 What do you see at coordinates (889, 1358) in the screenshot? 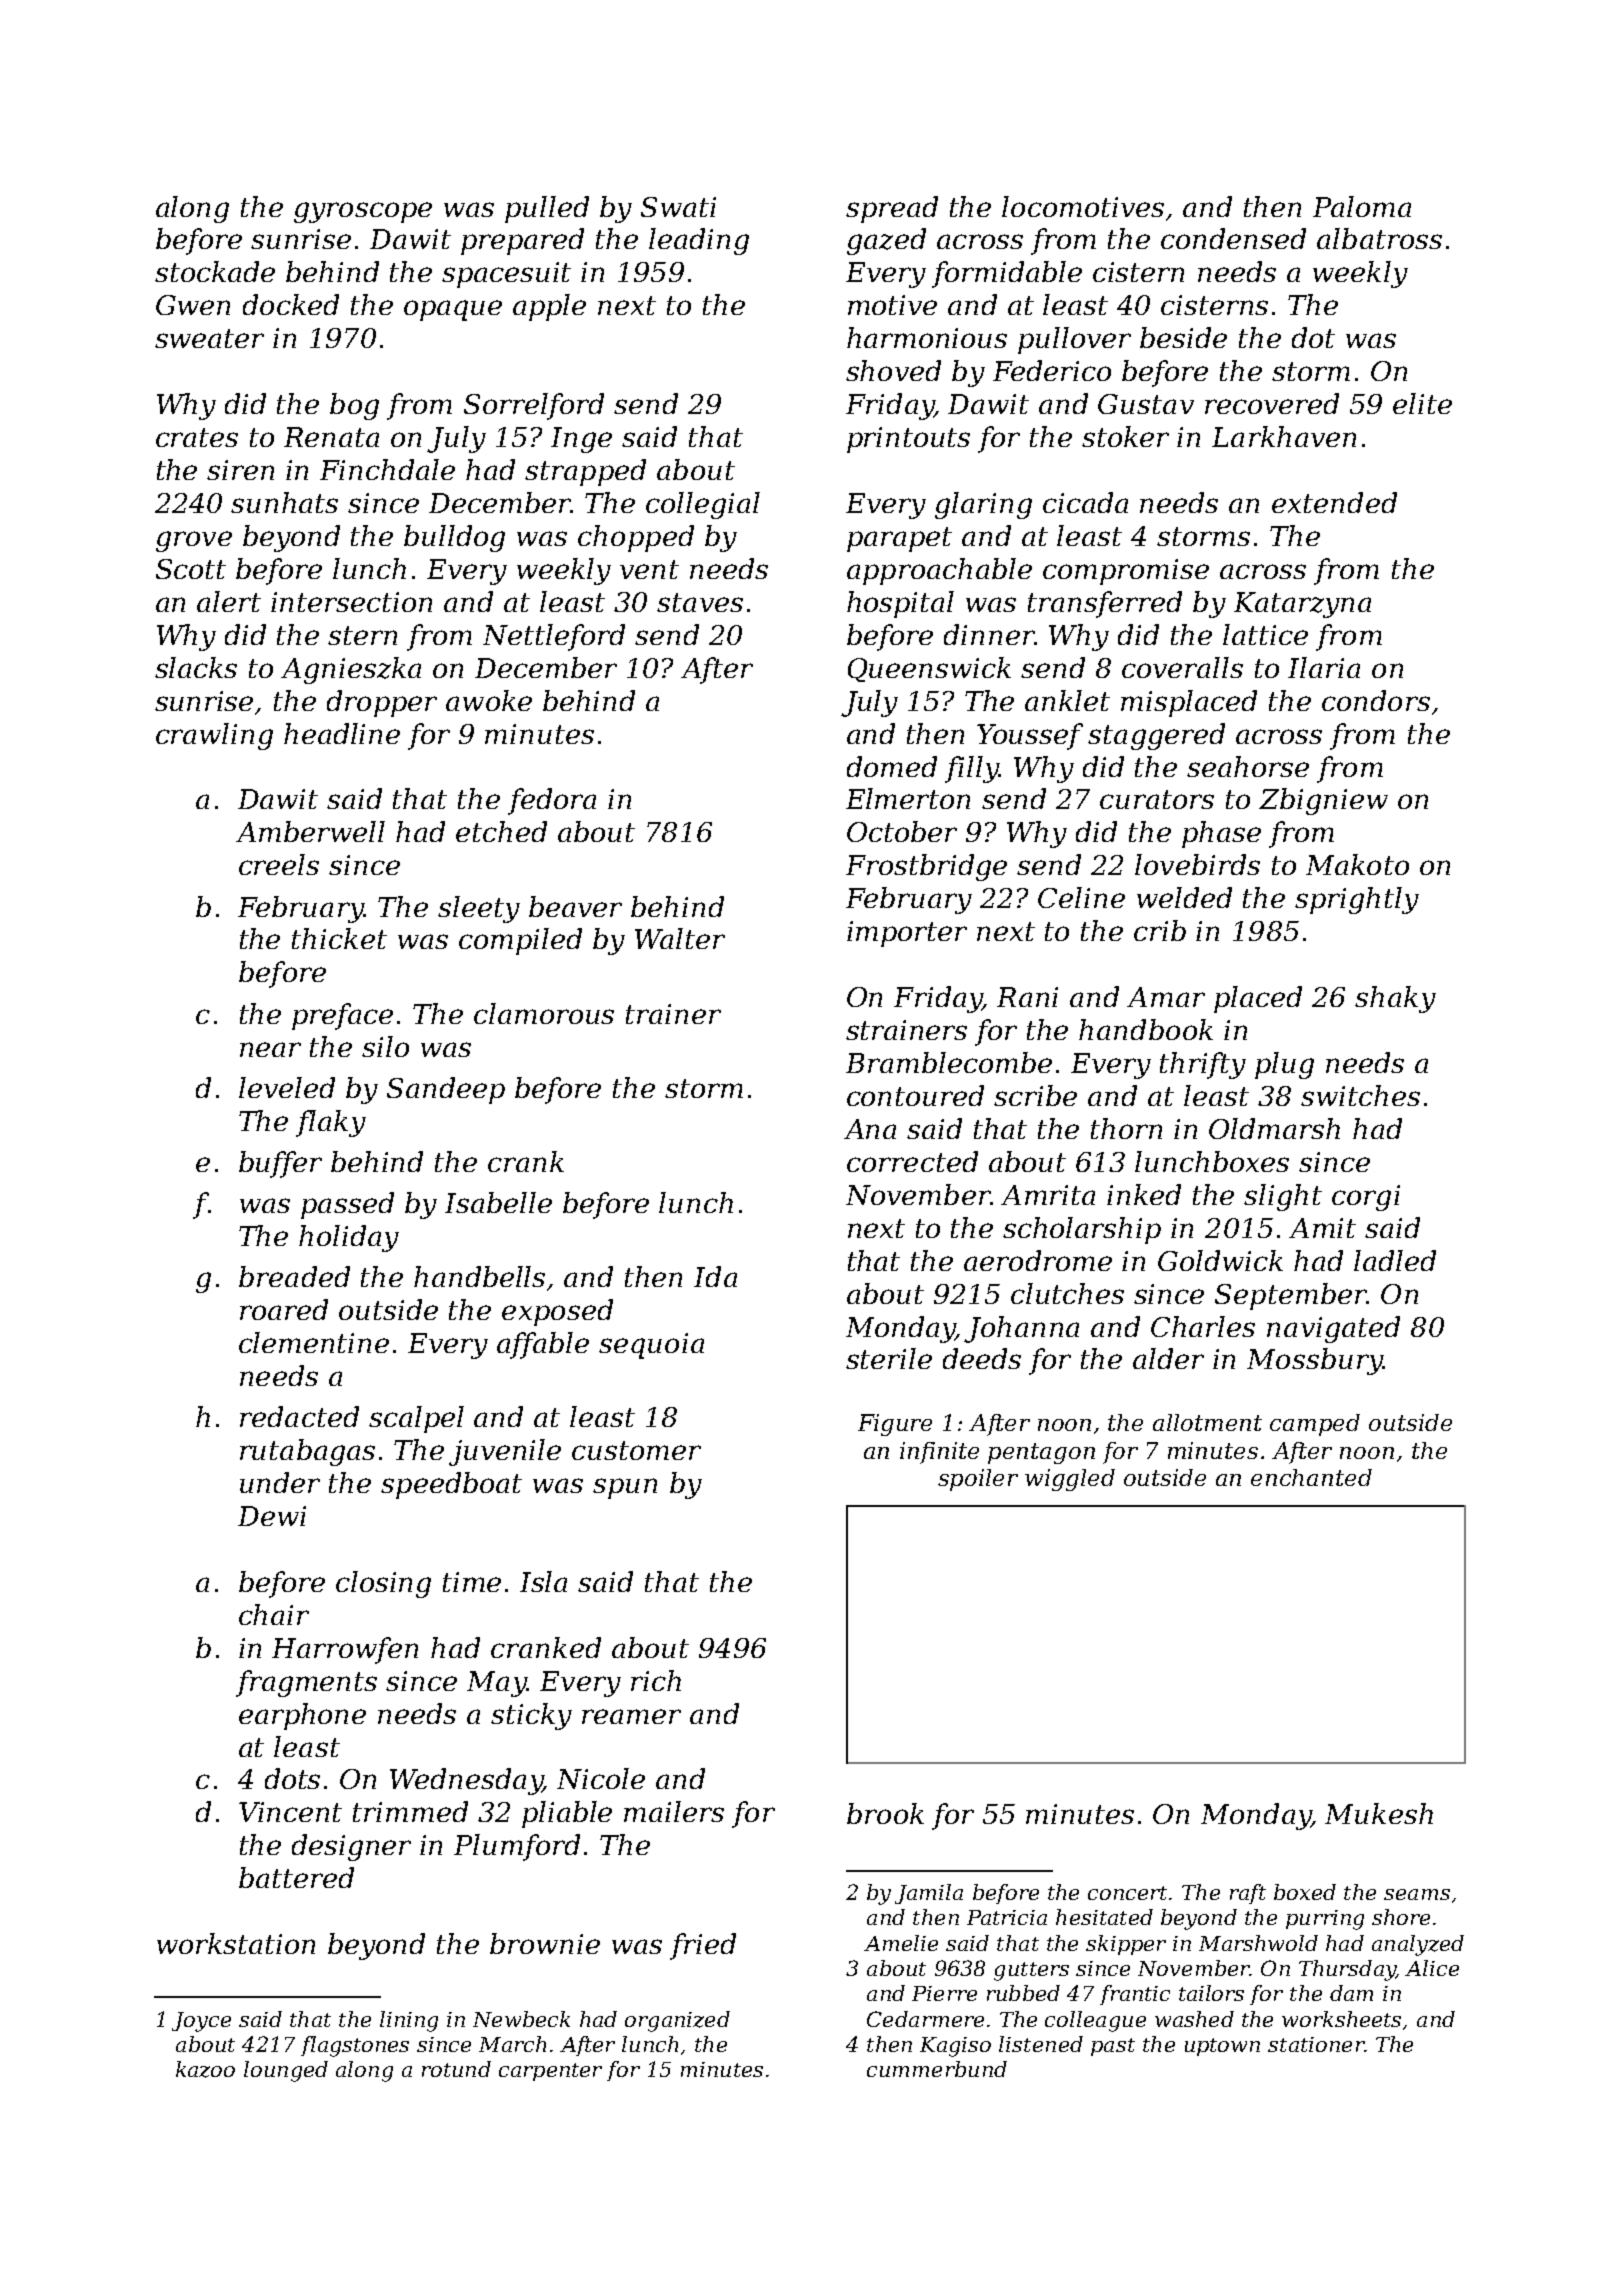
I see `sterile` at bounding box center [889, 1358].
